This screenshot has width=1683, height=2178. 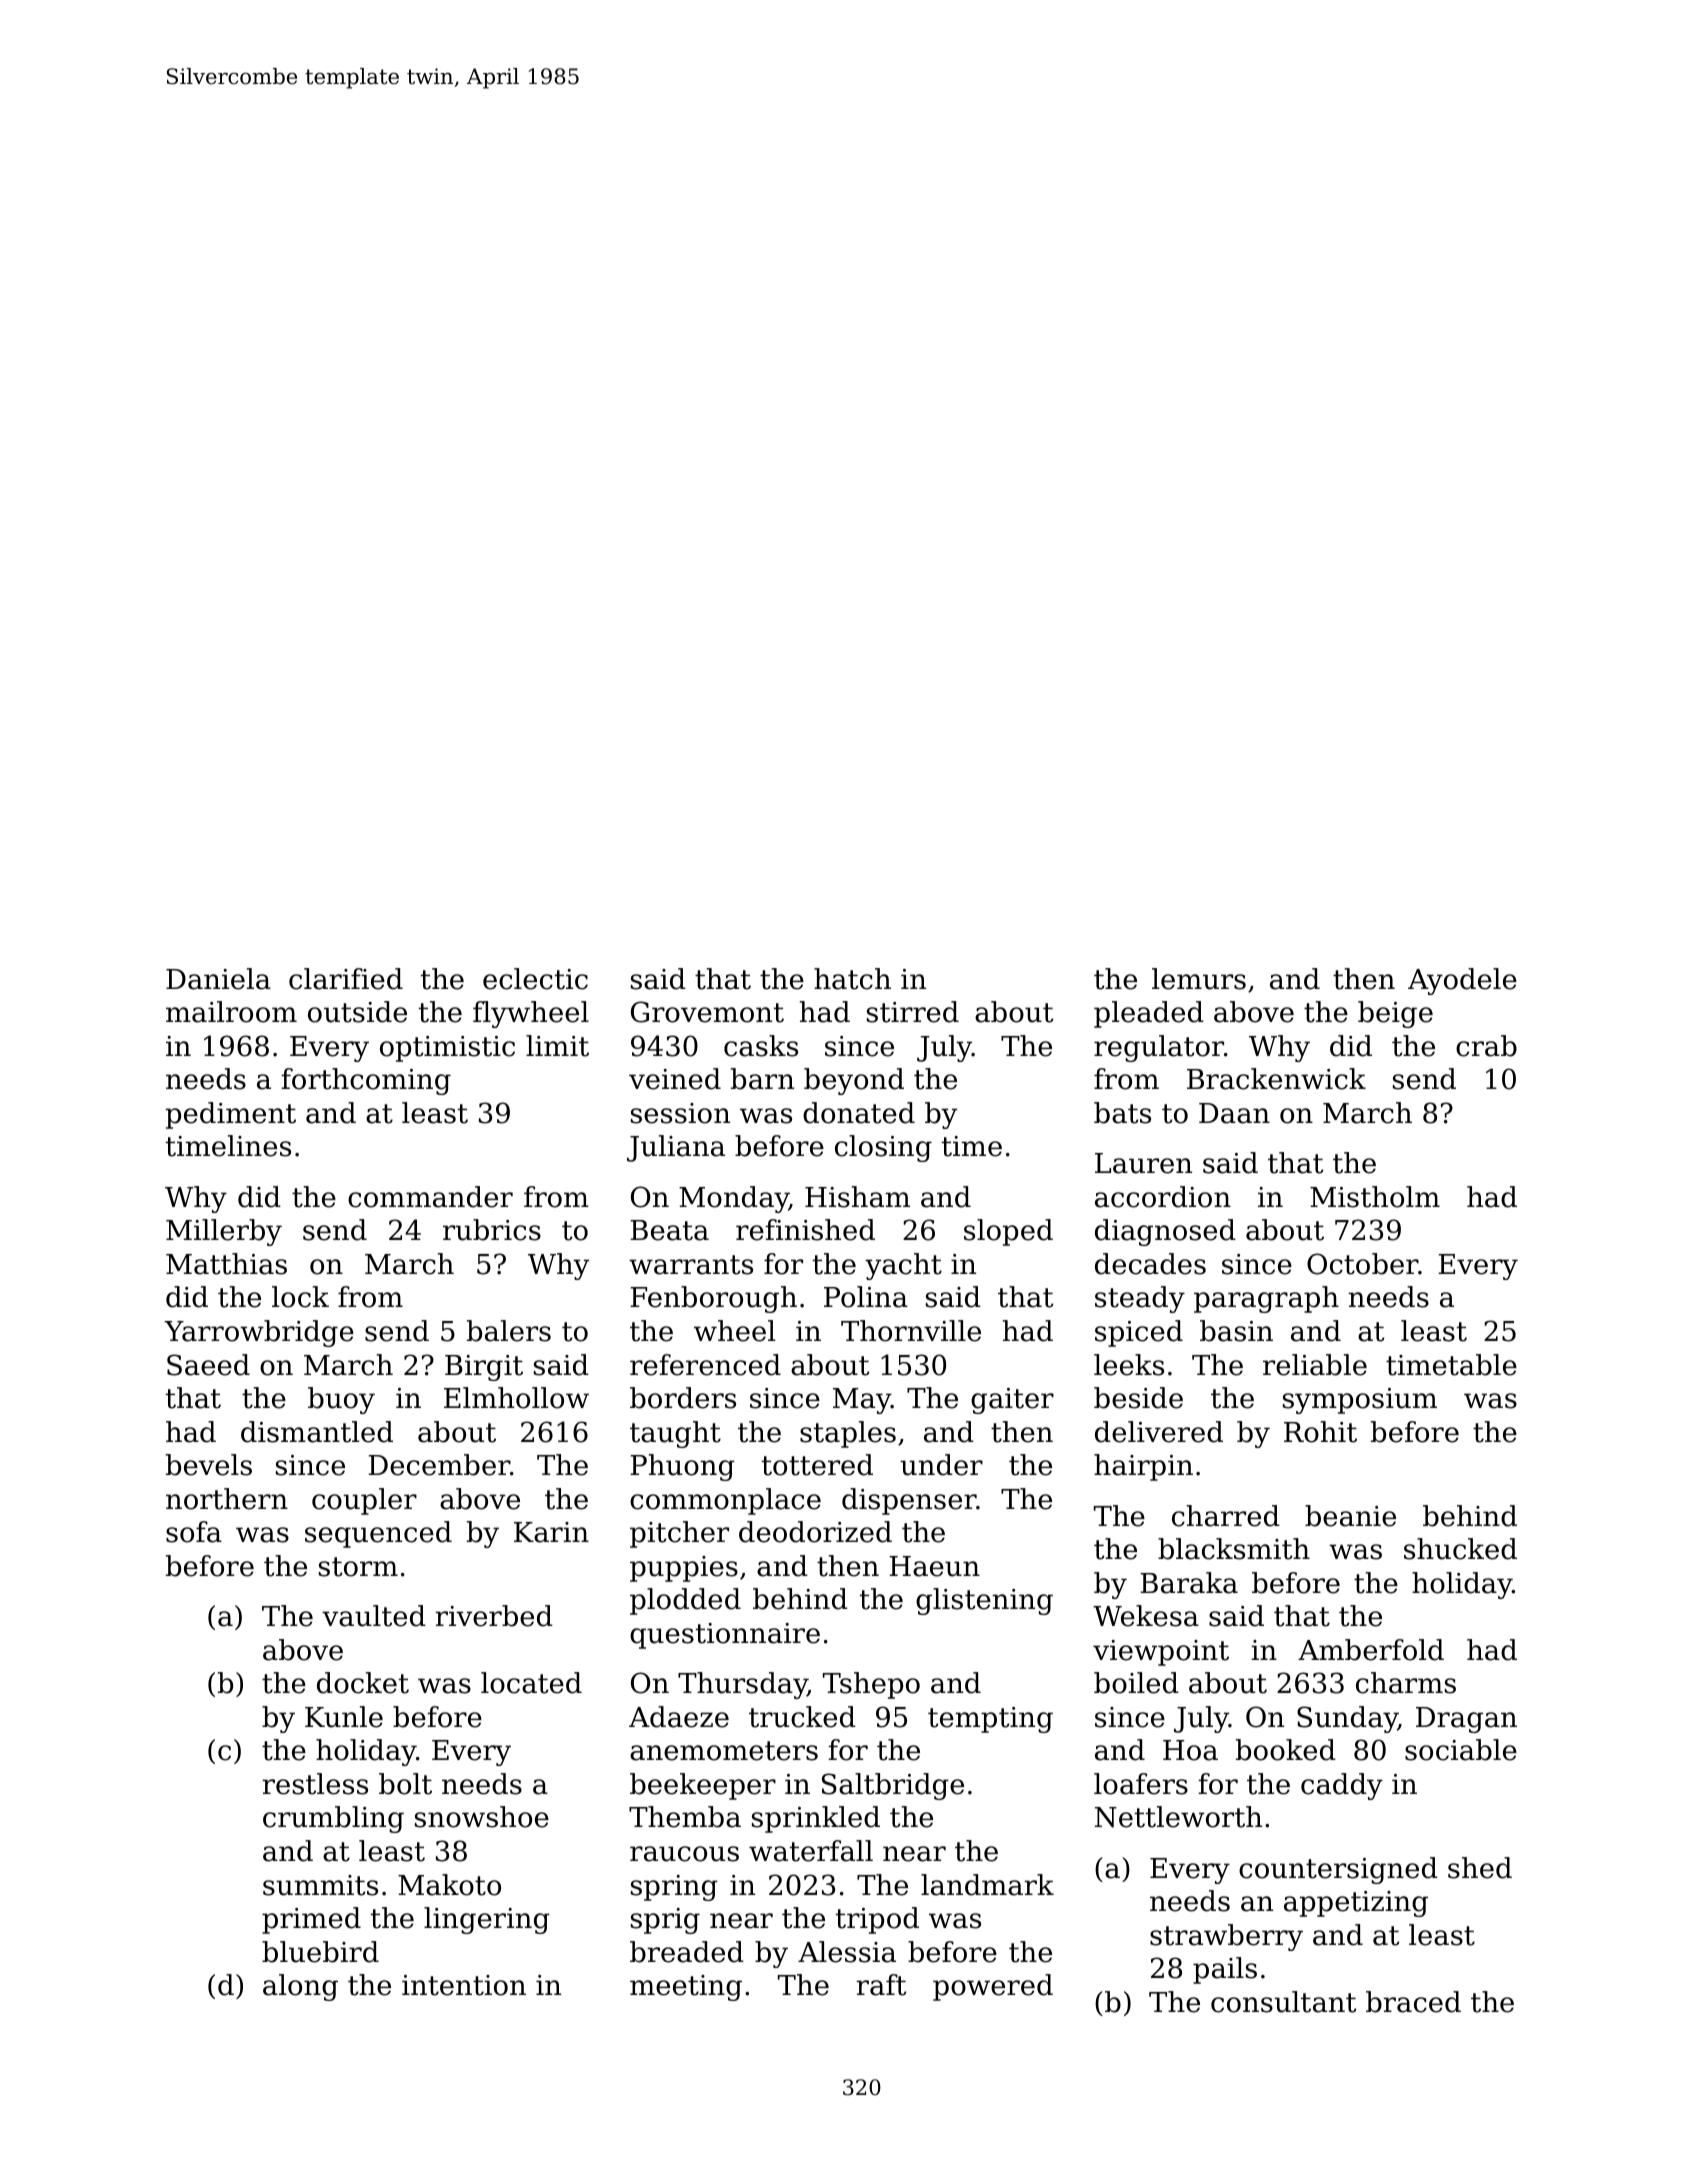 What do you see at coordinates (194, 1532) in the screenshot?
I see `sofa` at bounding box center [194, 1532].
